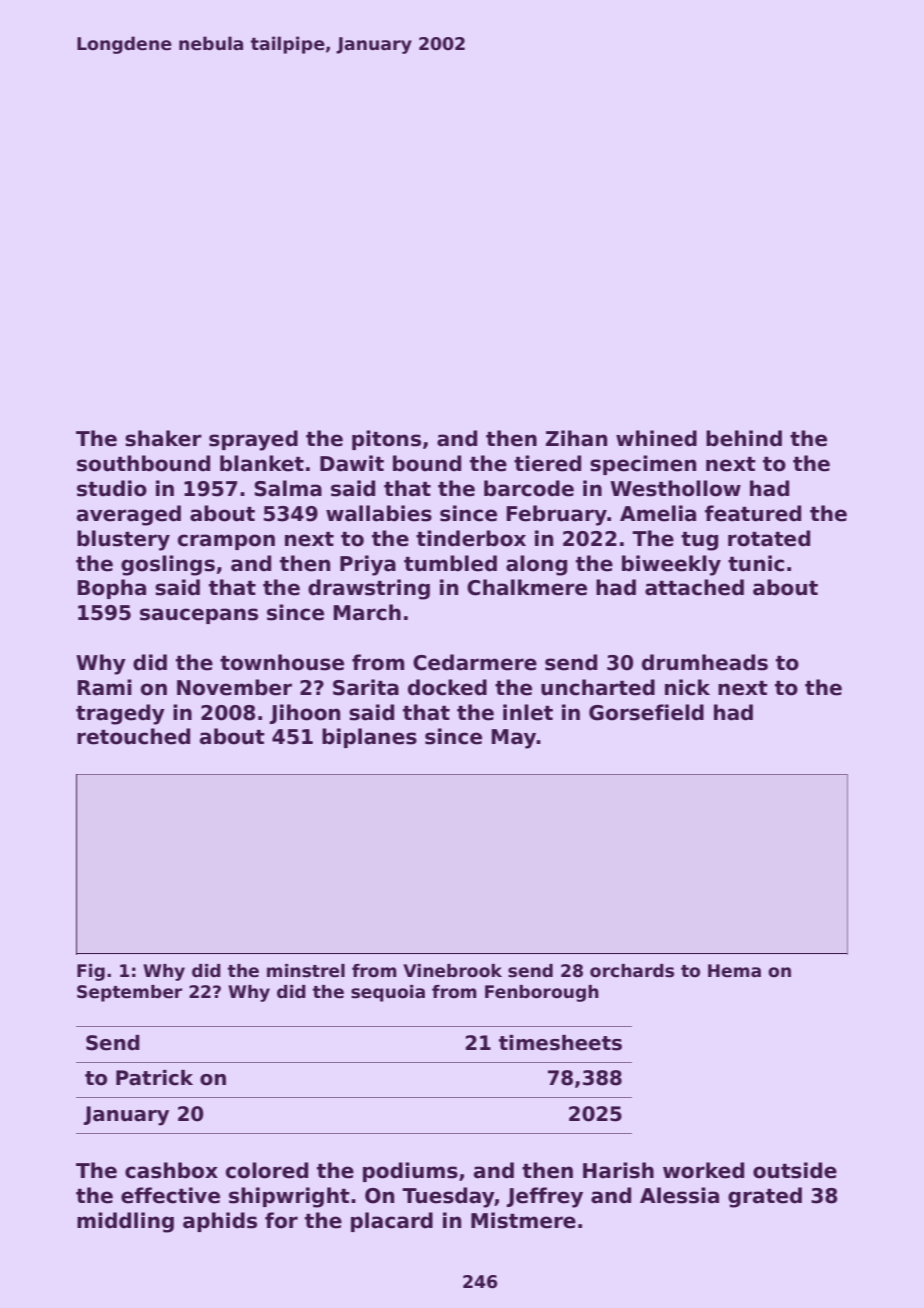 The width and height of the screenshot is (924, 1308). What do you see at coordinates (744, 438) in the screenshot?
I see `behind` at bounding box center [744, 438].
